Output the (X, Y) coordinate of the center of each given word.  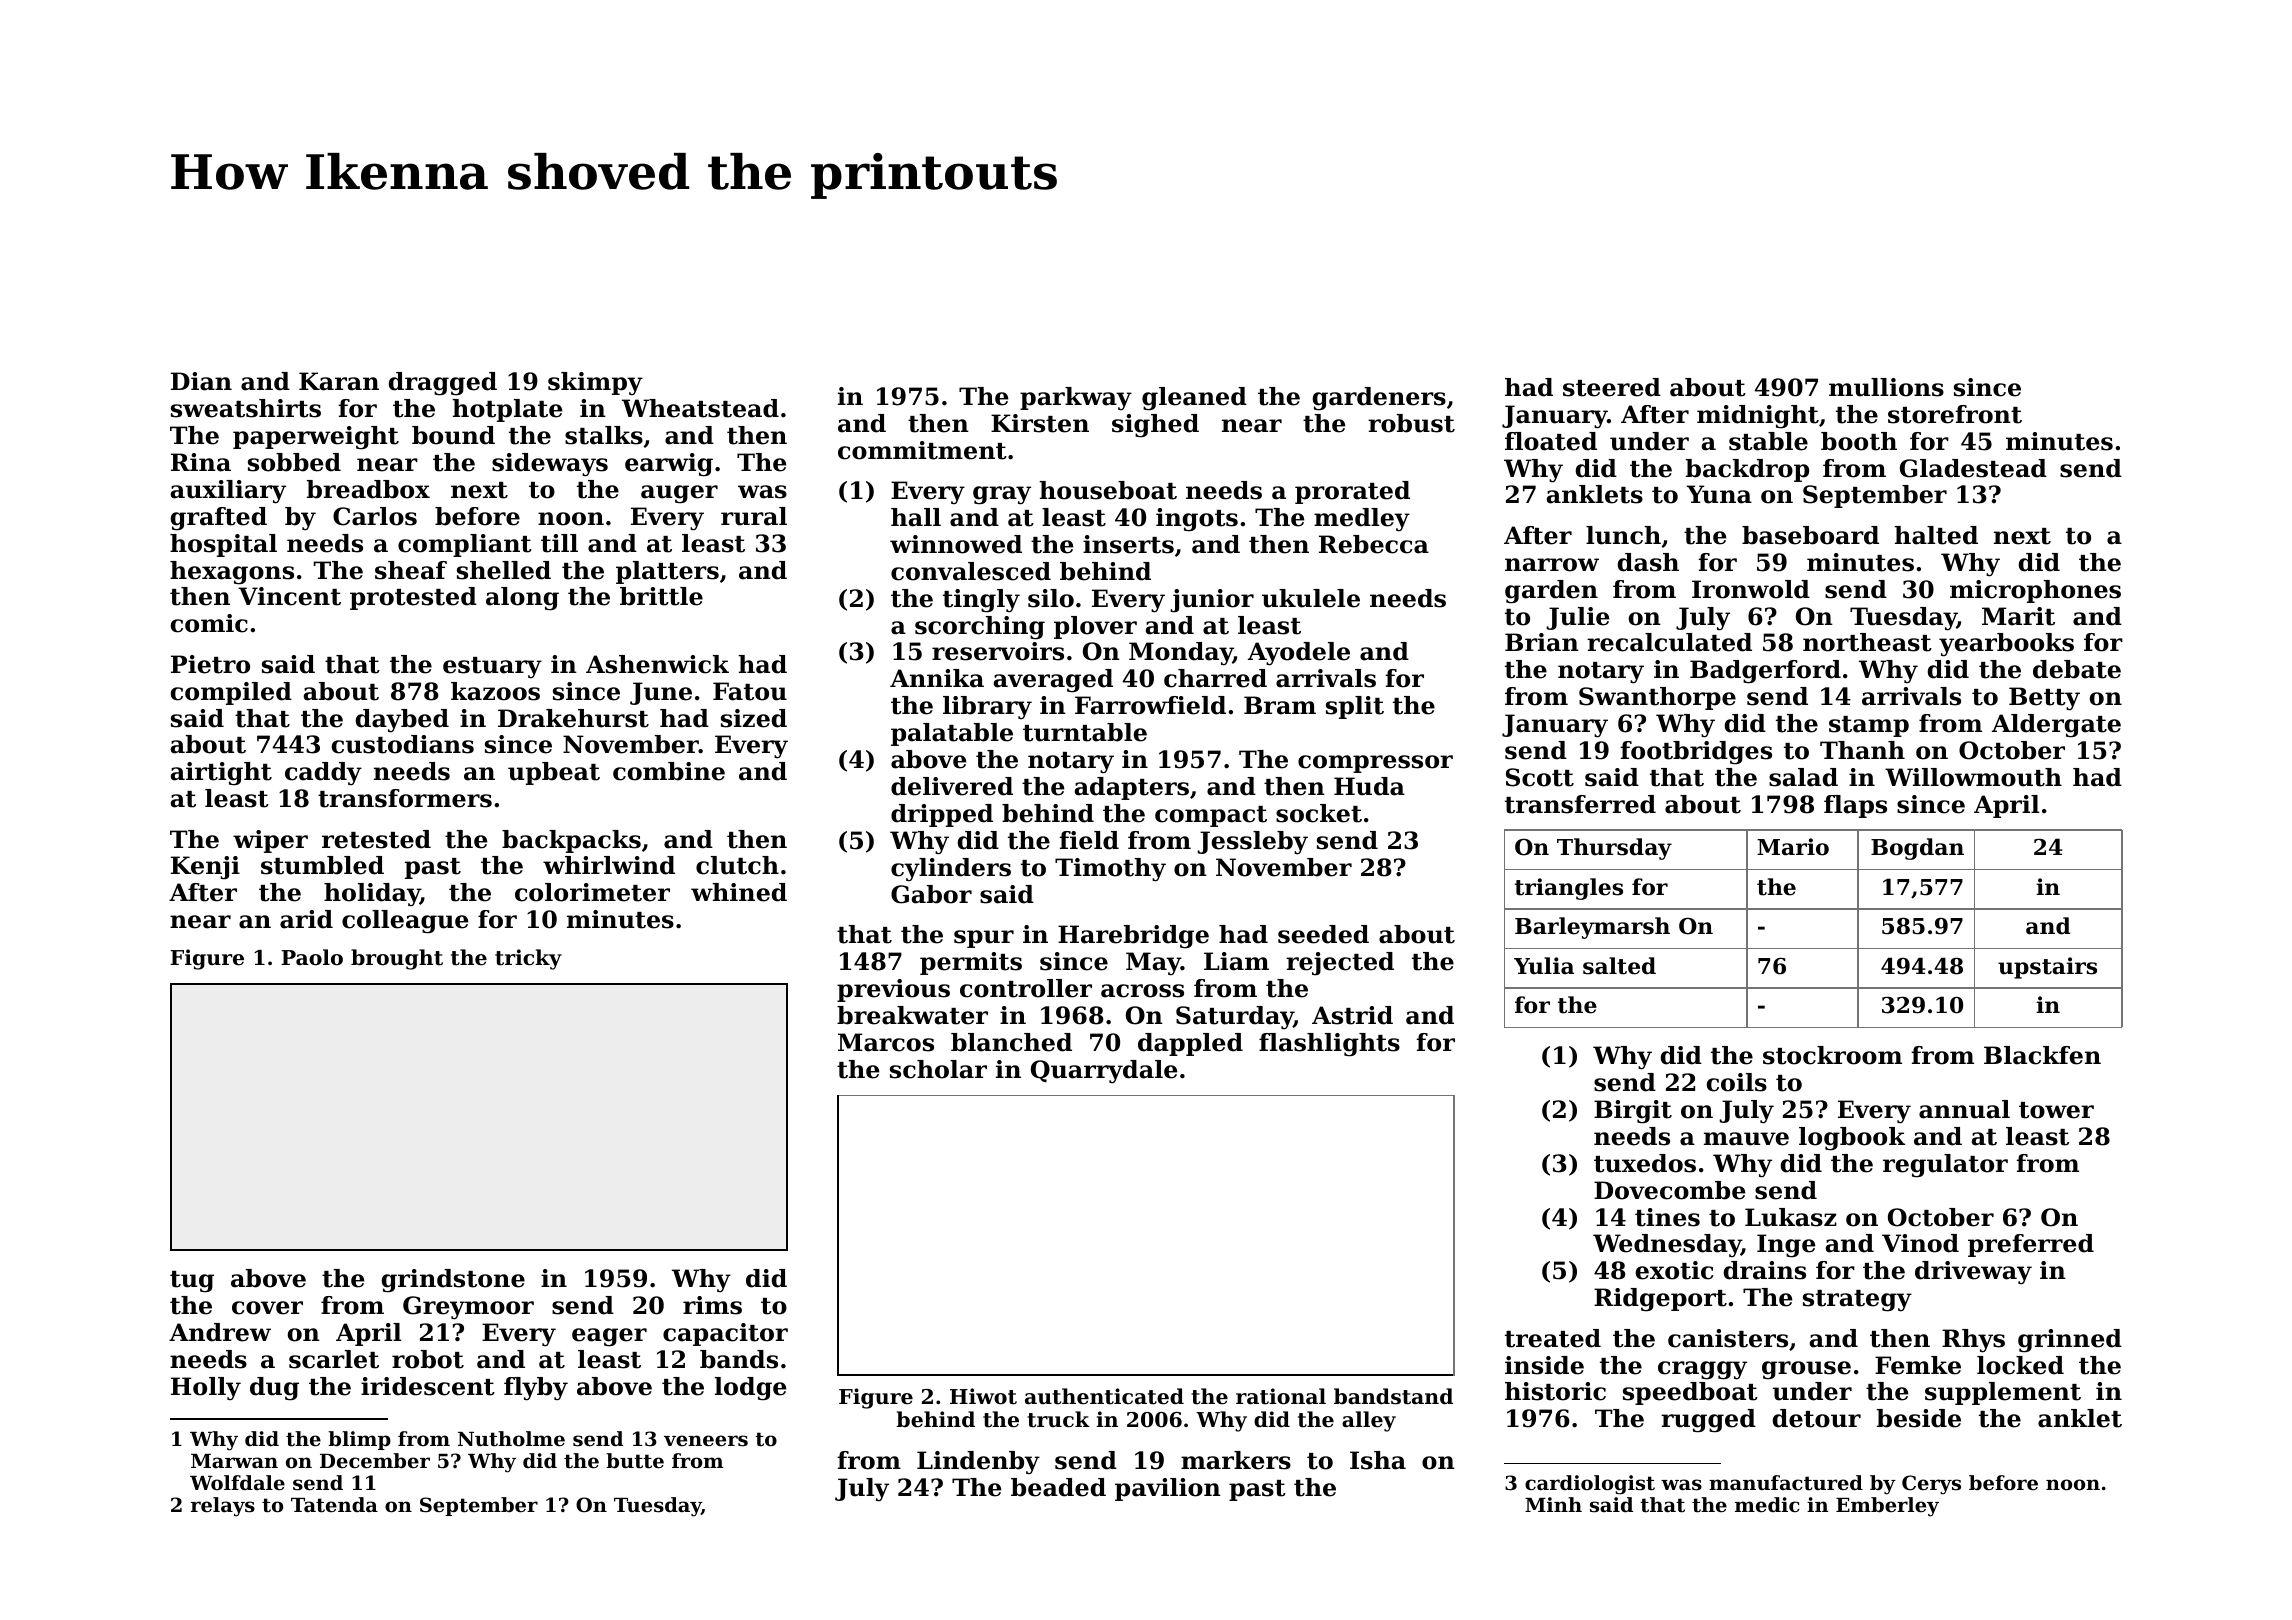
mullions (1886, 387)
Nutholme (511, 1439)
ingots (1197, 520)
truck (1058, 1419)
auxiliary (228, 492)
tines (1667, 1217)
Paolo (312, 957)
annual (1964, 1109)
